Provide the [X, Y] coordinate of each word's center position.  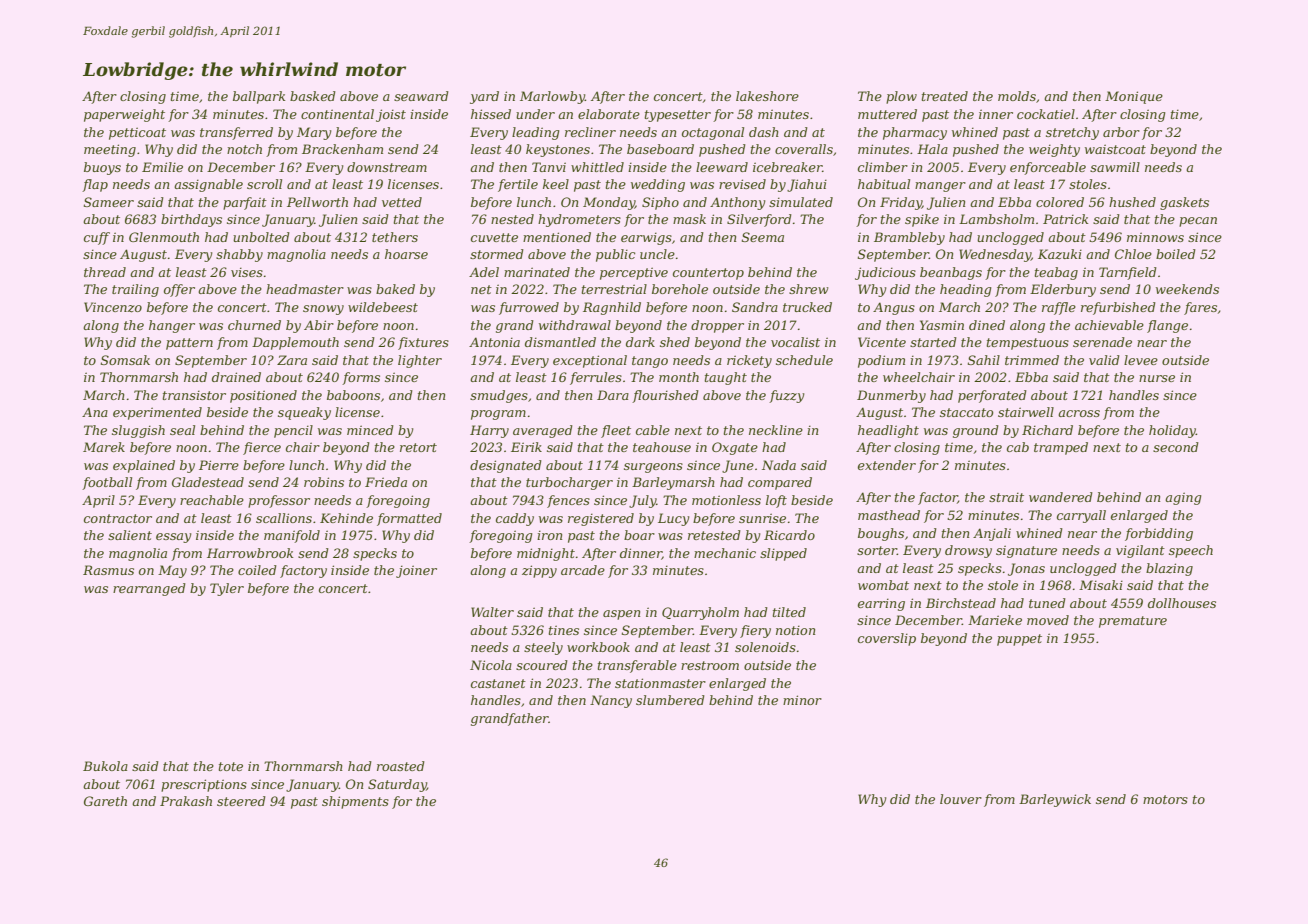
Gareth [105, 801]
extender [887, 465]
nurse [1157, 378]
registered [601, 519]
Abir [319, 325]
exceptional [590, 361]
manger [940, 187]
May [172, 571]
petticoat [137, 133]
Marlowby [552, 97]
